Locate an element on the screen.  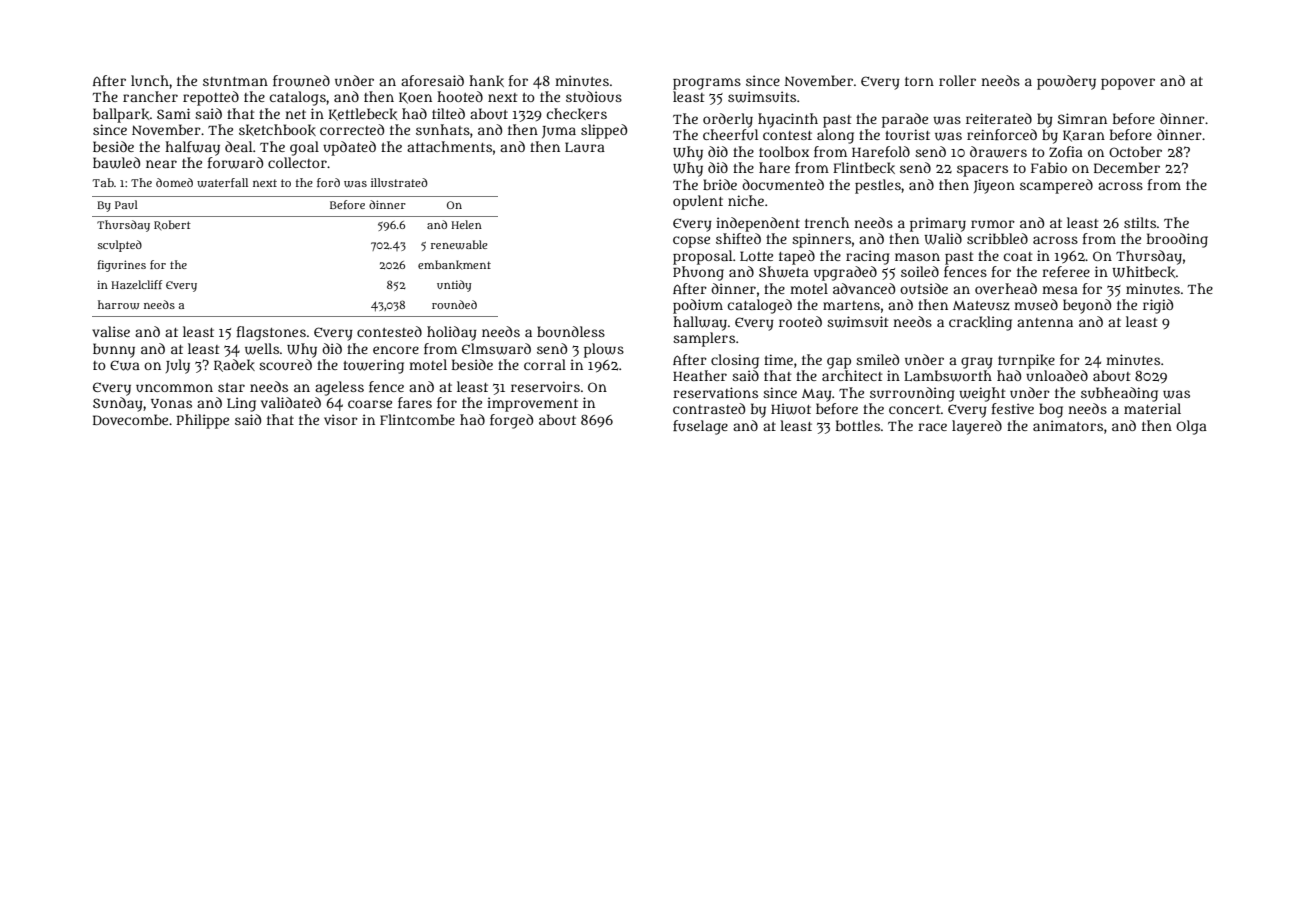
near is located at coordinates (161, 164).
